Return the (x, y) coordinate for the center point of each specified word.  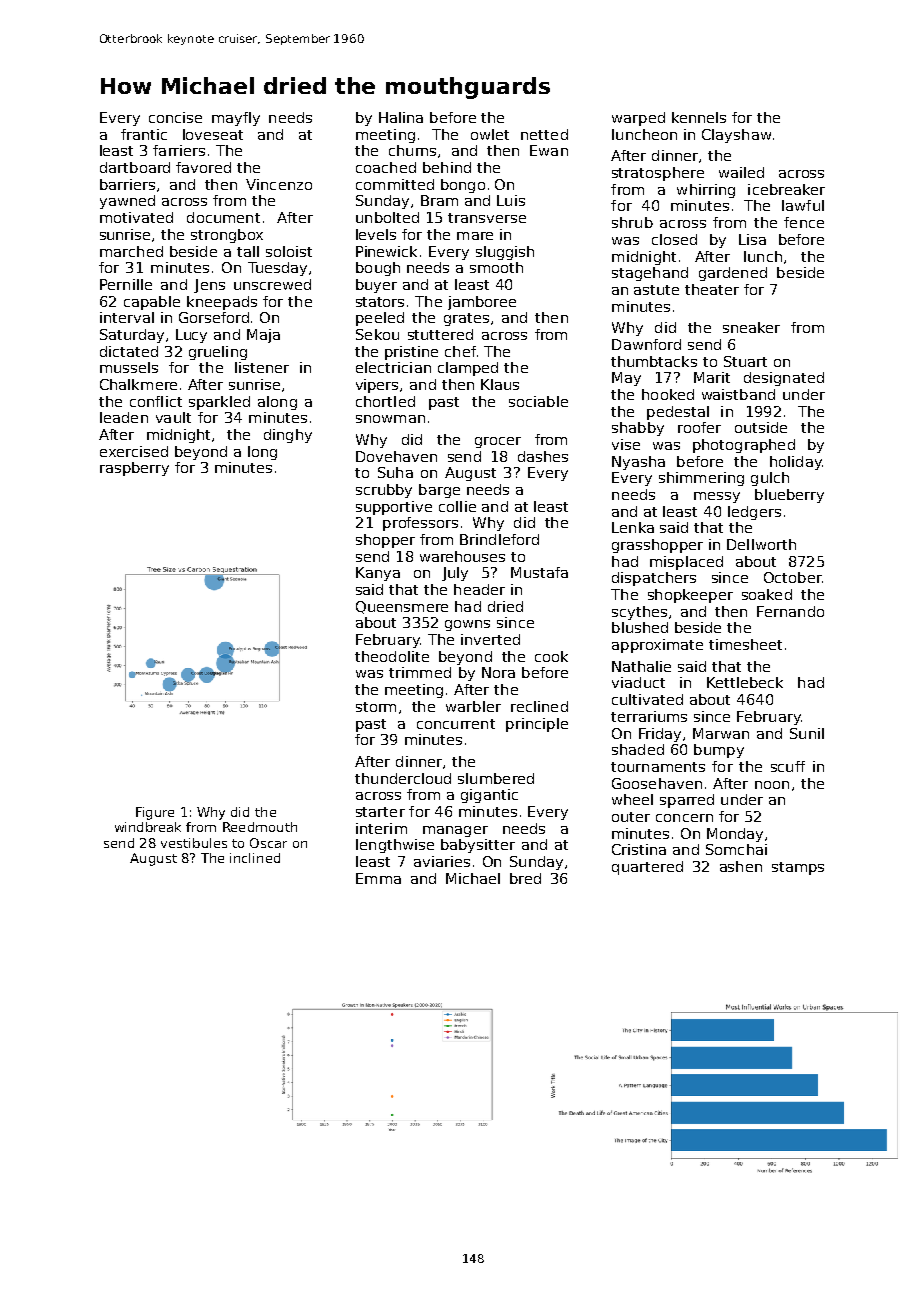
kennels (699, 117)
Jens (209, 286)
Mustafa (539, 572)
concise (175, 117)
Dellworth (761, 544)
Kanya (378, 574)
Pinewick (386, 251)
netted (544, 134)
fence (804, 222)
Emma (378, 878)
